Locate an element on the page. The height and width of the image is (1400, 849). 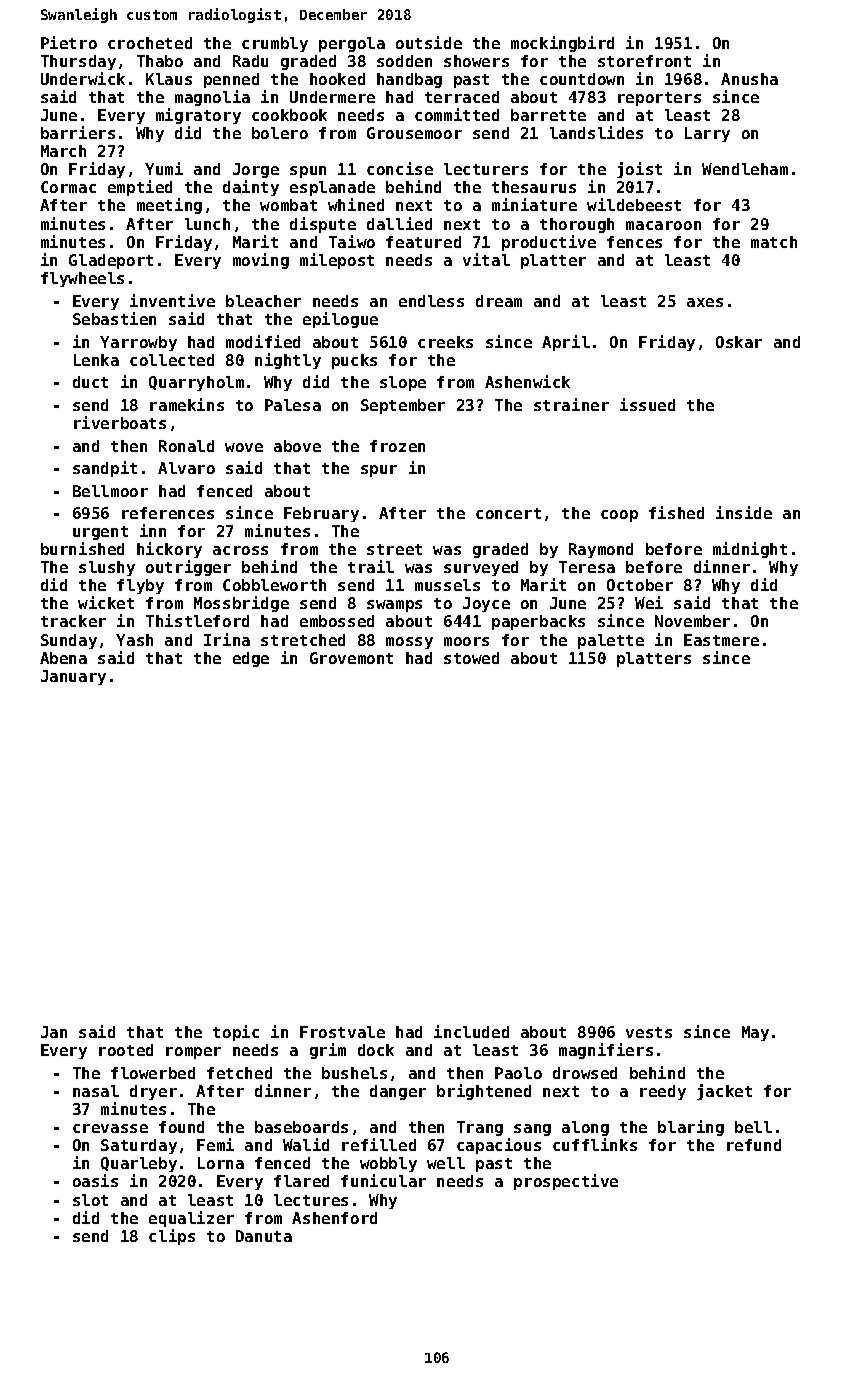
showers is located at coordinates (476, 61).
